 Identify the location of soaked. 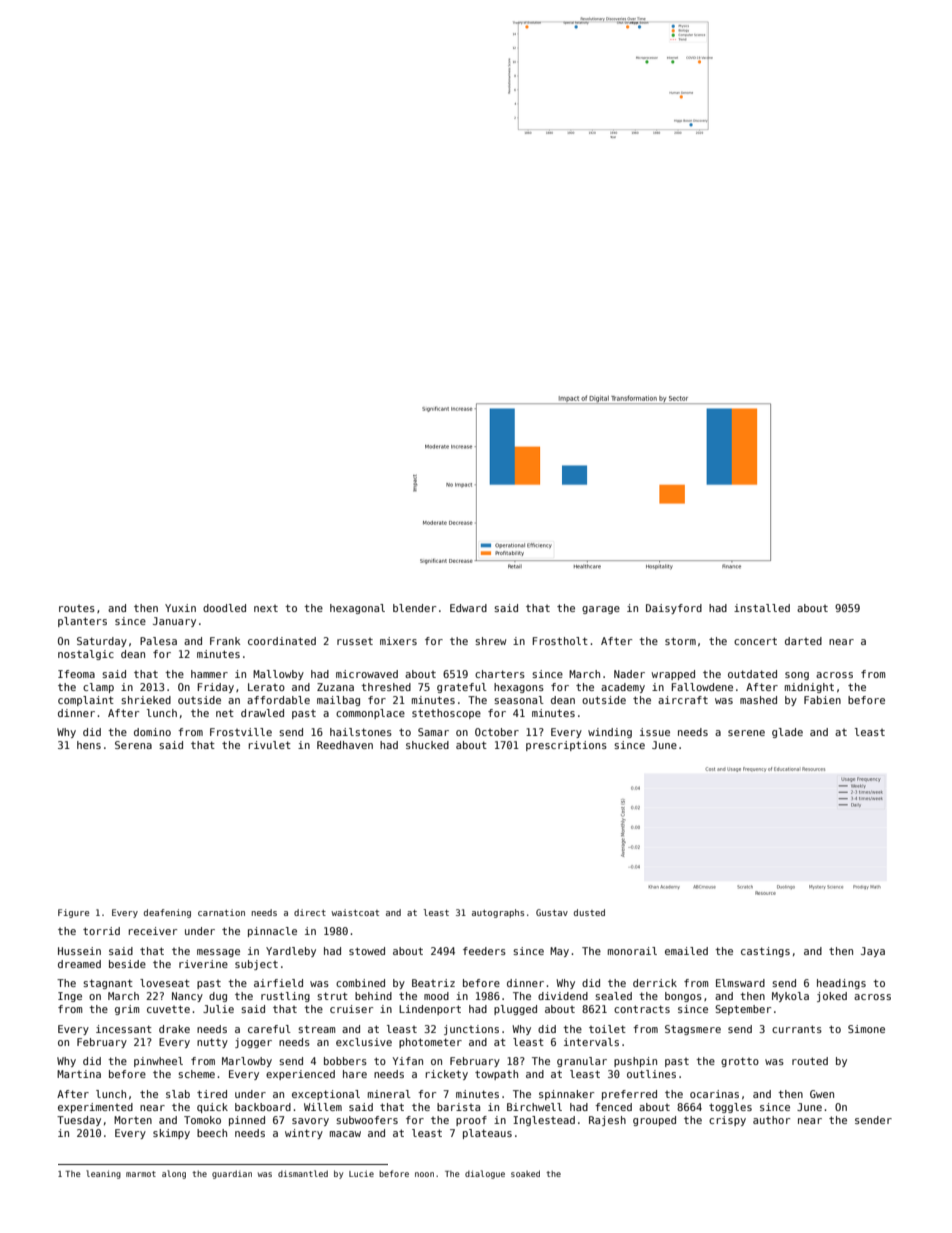
(525, 1173).
